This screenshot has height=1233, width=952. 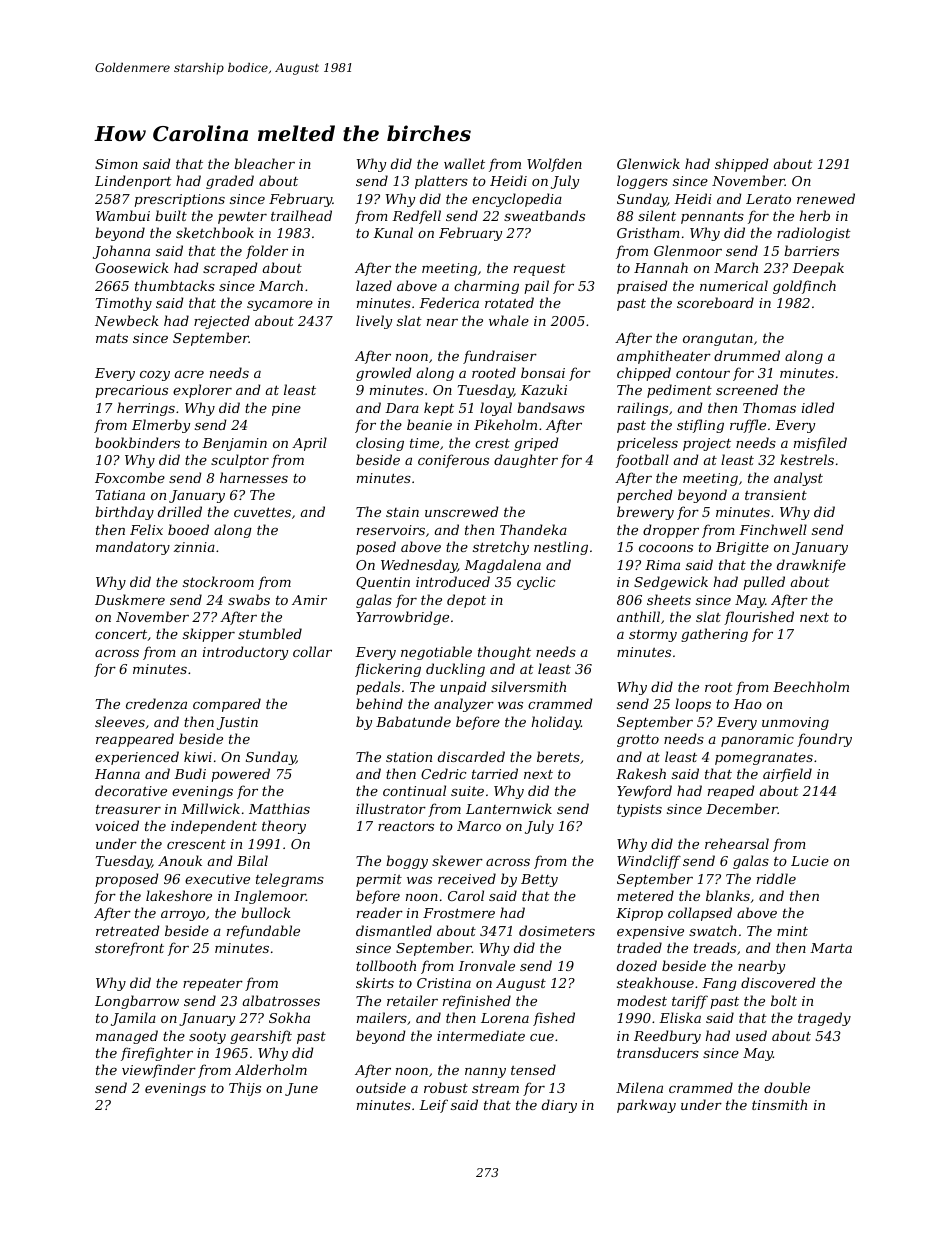 I want to click on tinsmith, so click(x=779, y=1104).
